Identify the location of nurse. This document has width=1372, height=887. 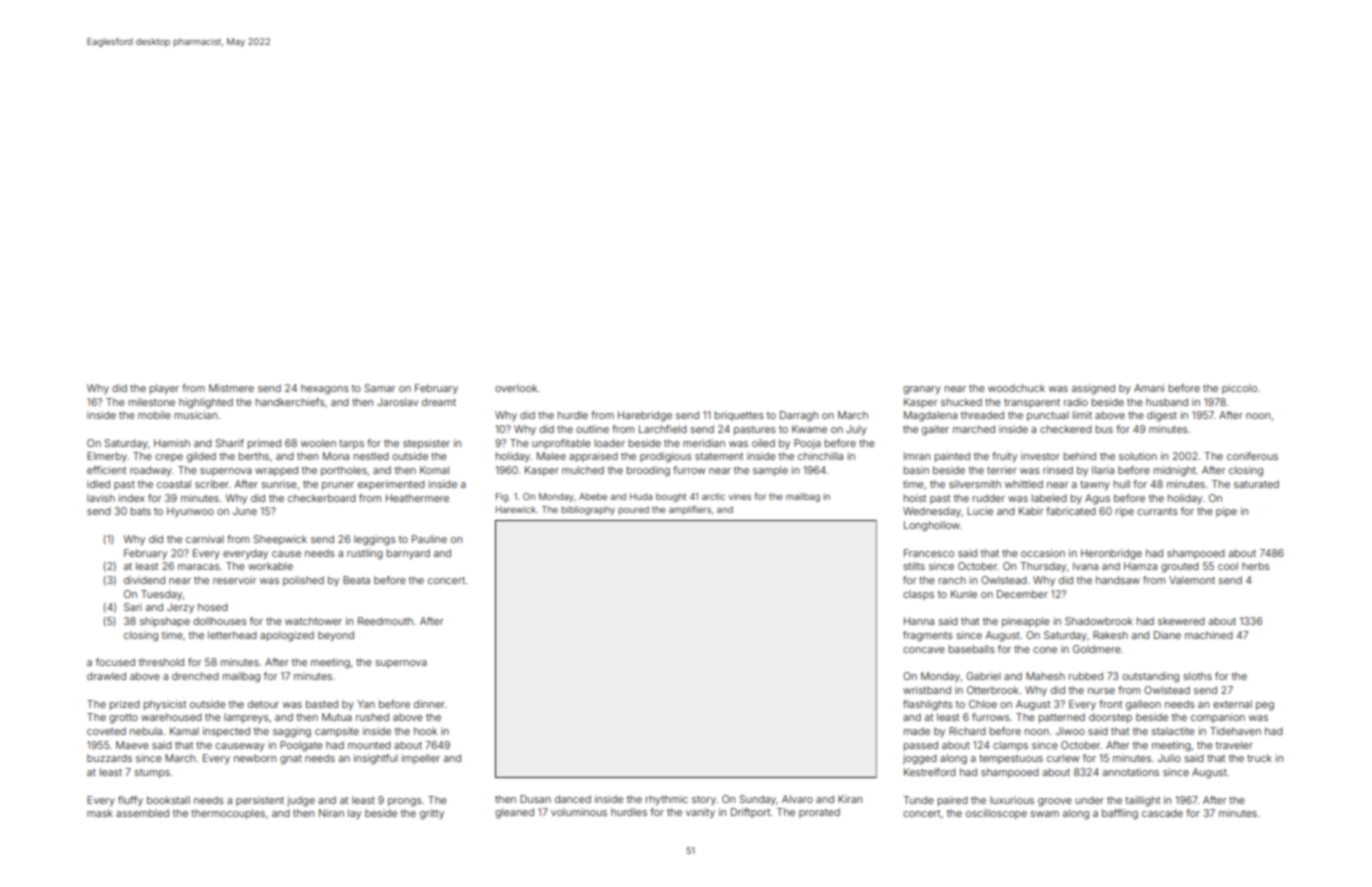
(1101, 691).
